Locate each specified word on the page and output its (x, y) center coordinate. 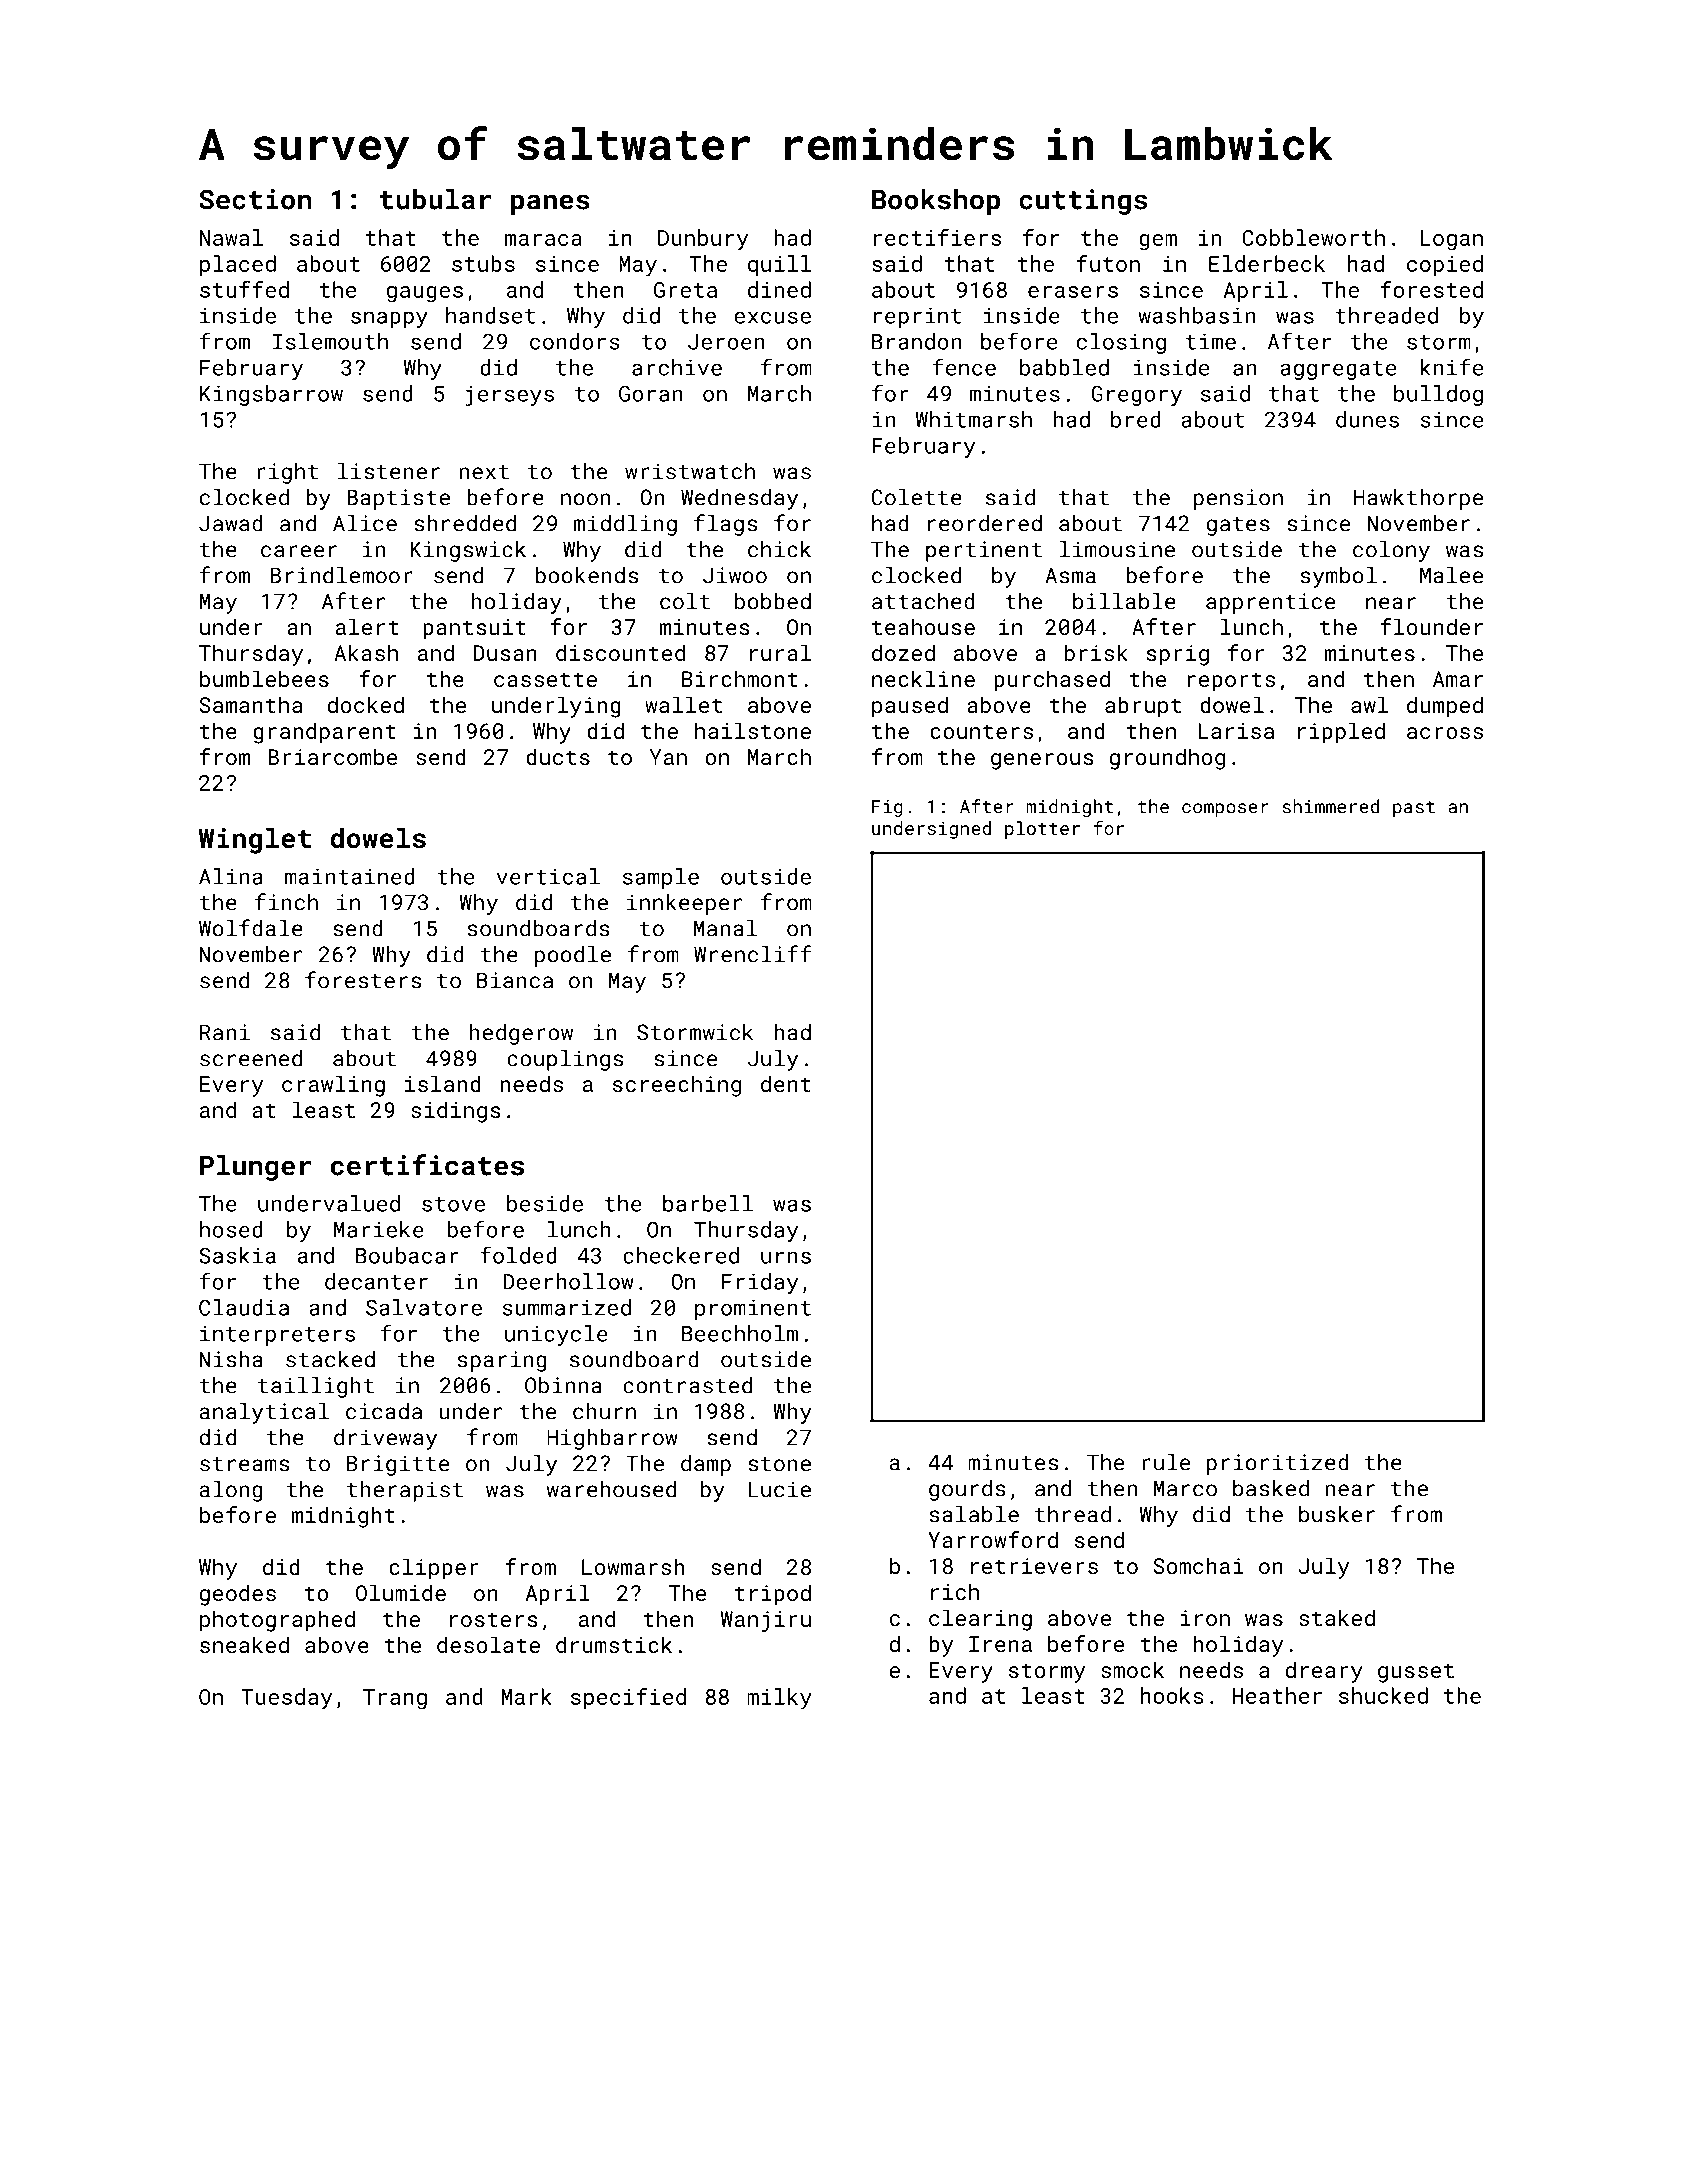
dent (786, 1083)
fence (964, 367)
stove (453, 1204)
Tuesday (286, 1699)
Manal (725, 928)
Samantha (250, 704)
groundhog (1167, 759)
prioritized (1278, 1464)
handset (490, 315)
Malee (1451, 575)
